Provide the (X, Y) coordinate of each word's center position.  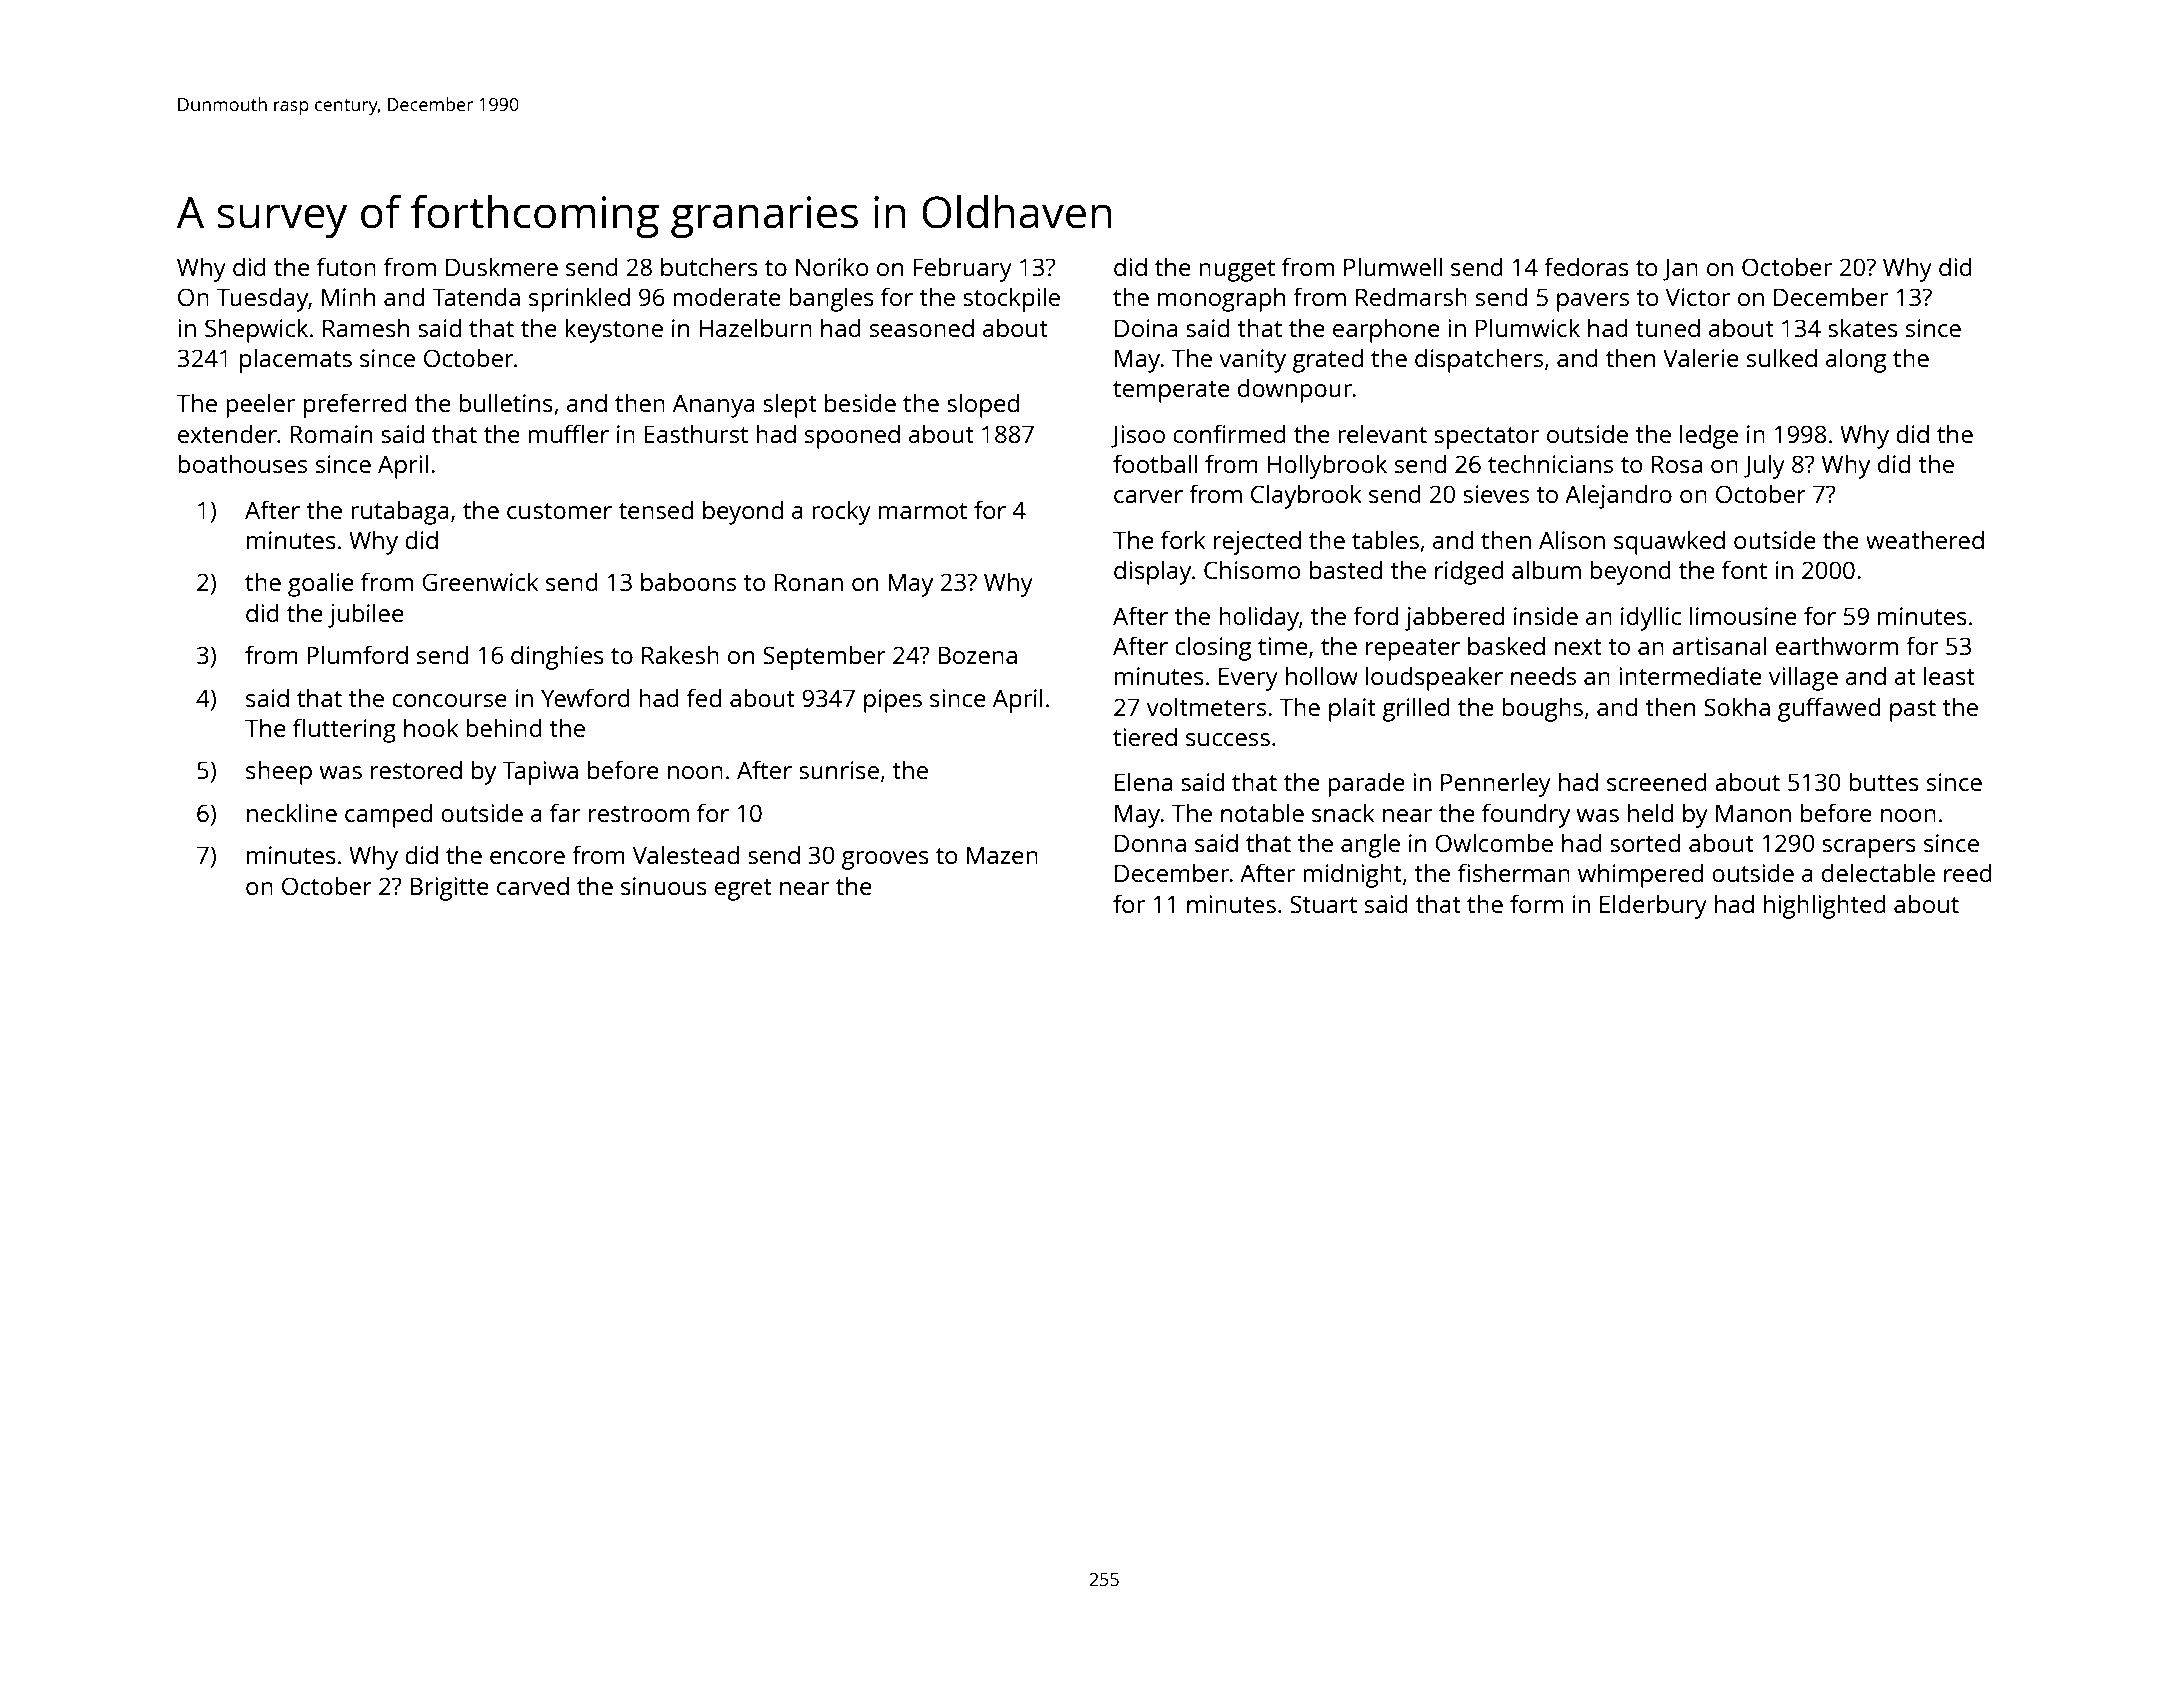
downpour (1295, 390)
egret (743, 890)
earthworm (1837, 645)
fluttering (344, 730)
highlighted (1825, 906)
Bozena (977, 655)
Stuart (1323, 904)
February (962, 269)
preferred (355, 405)
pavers (1593, 302)
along (1856, 360)
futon (346, 266)
